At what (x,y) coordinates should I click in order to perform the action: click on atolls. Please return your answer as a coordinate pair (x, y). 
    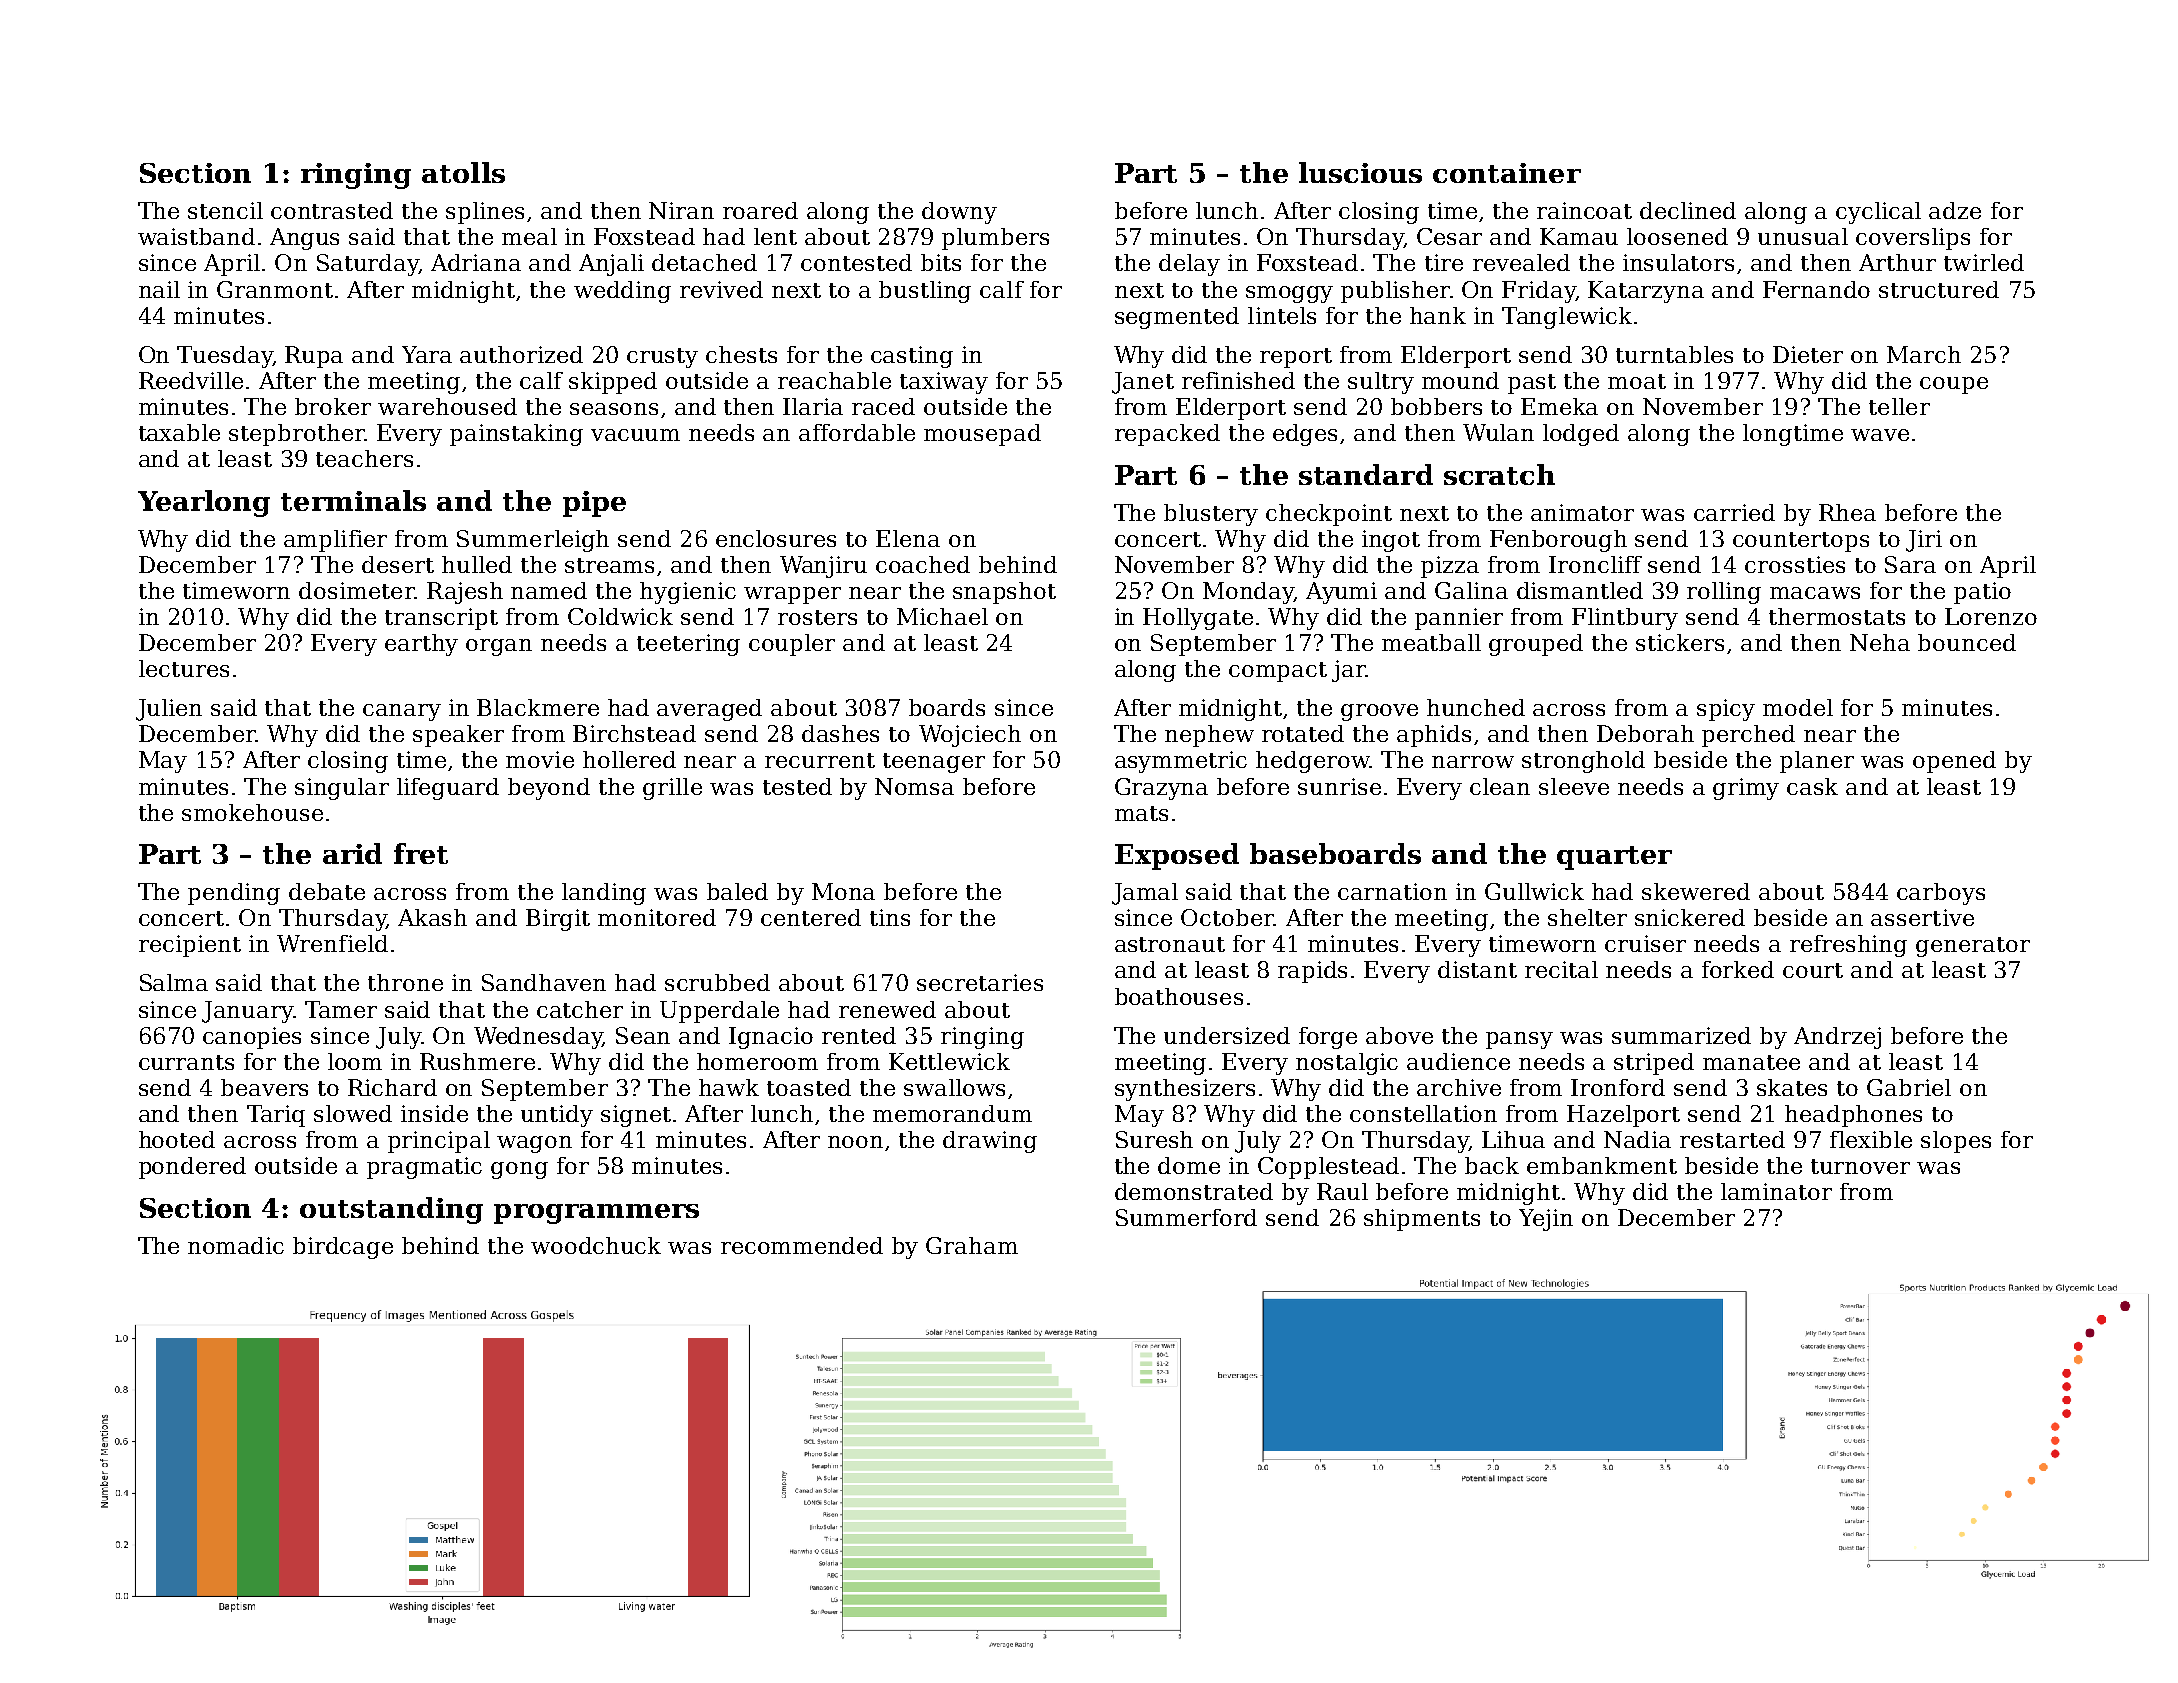
    Looking at the image, I should click on (463, 172).
